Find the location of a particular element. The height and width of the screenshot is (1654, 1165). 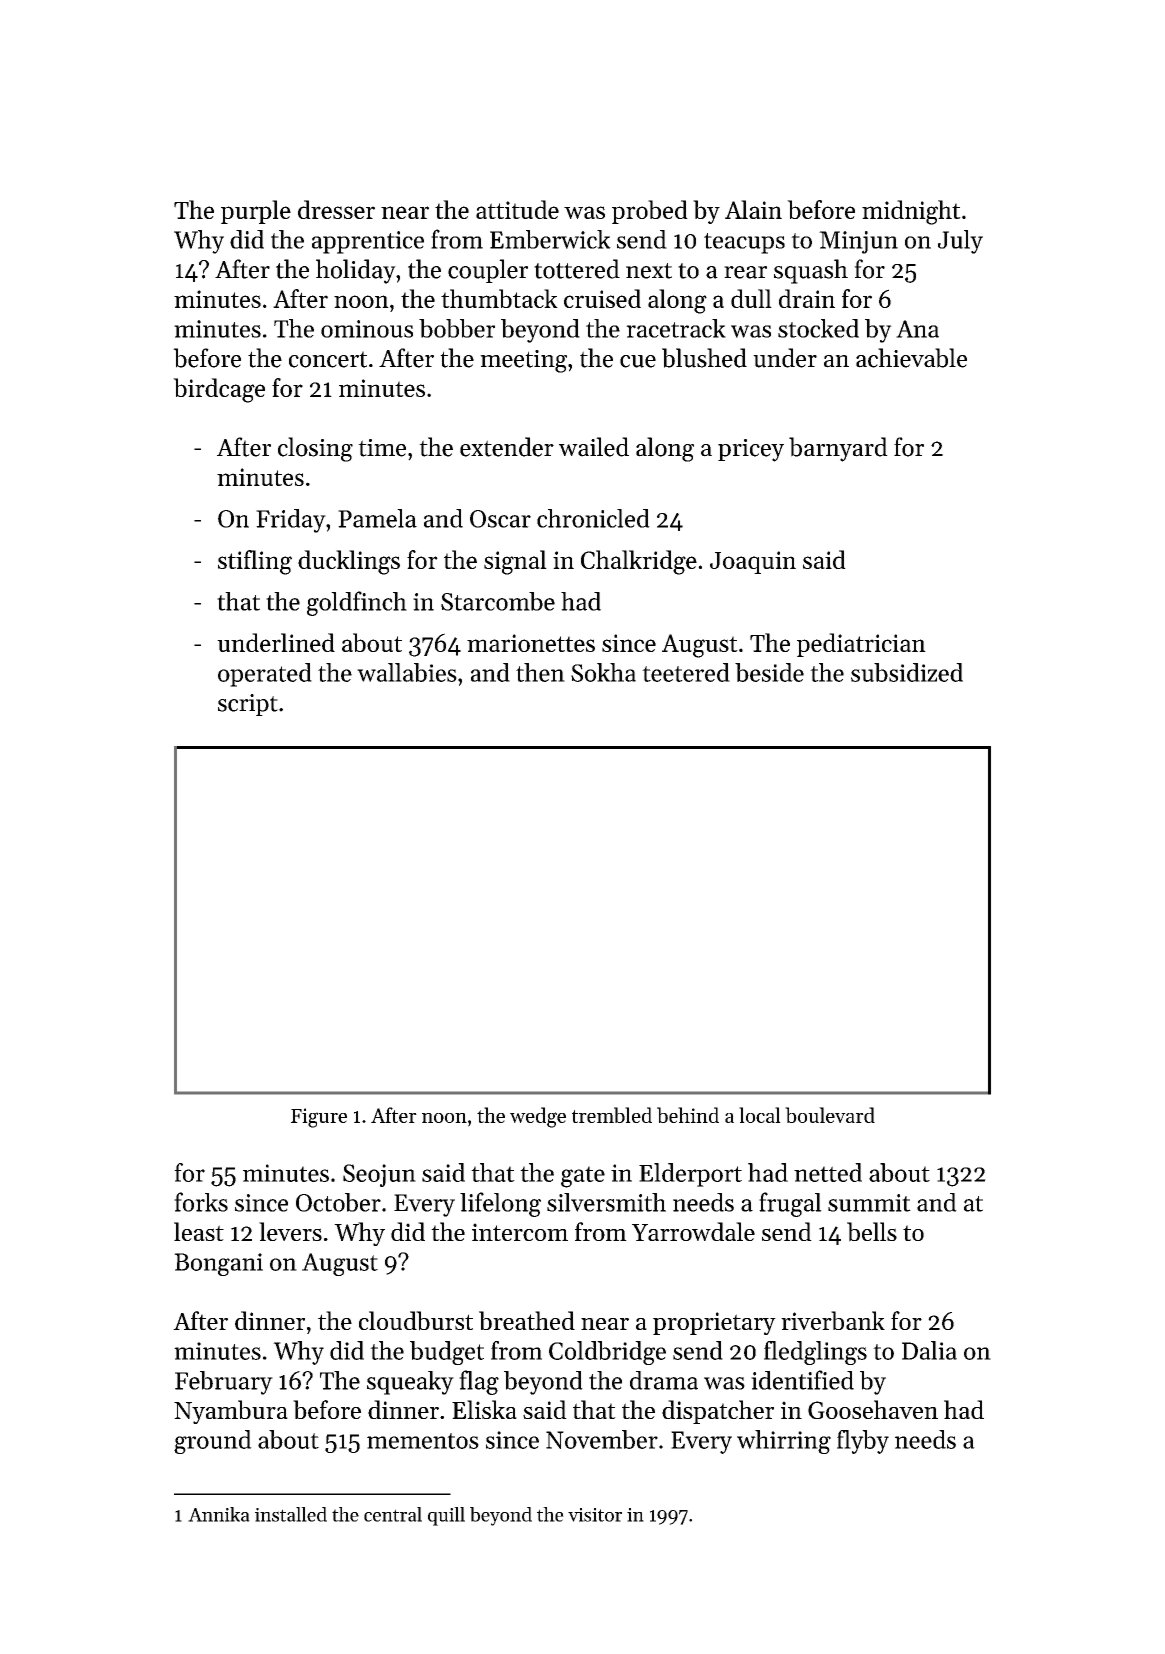

wallabies is located at coordinates (407, 672).
